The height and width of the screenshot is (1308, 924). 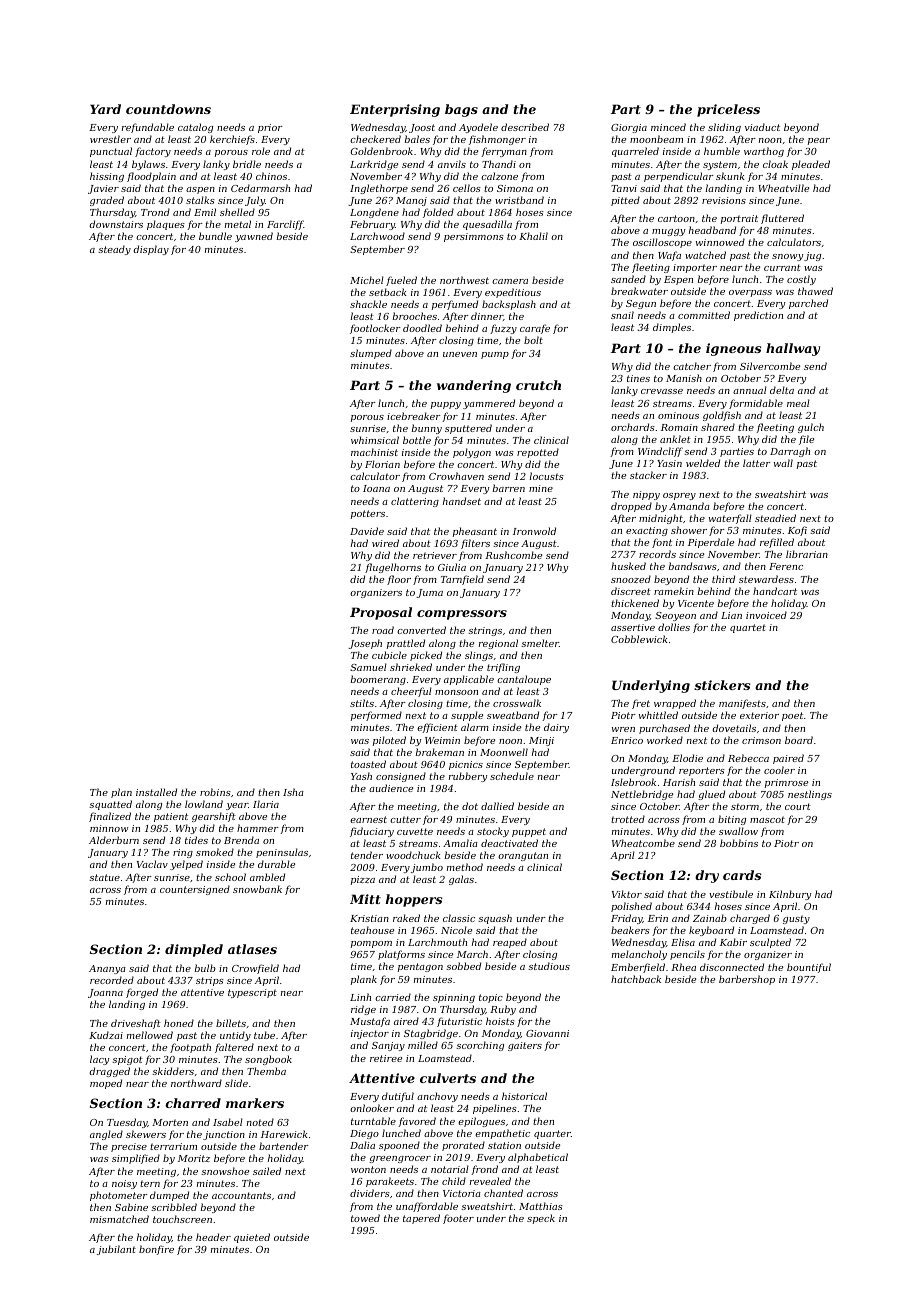 I want to click on retriever, so click(x=435, y=555).
